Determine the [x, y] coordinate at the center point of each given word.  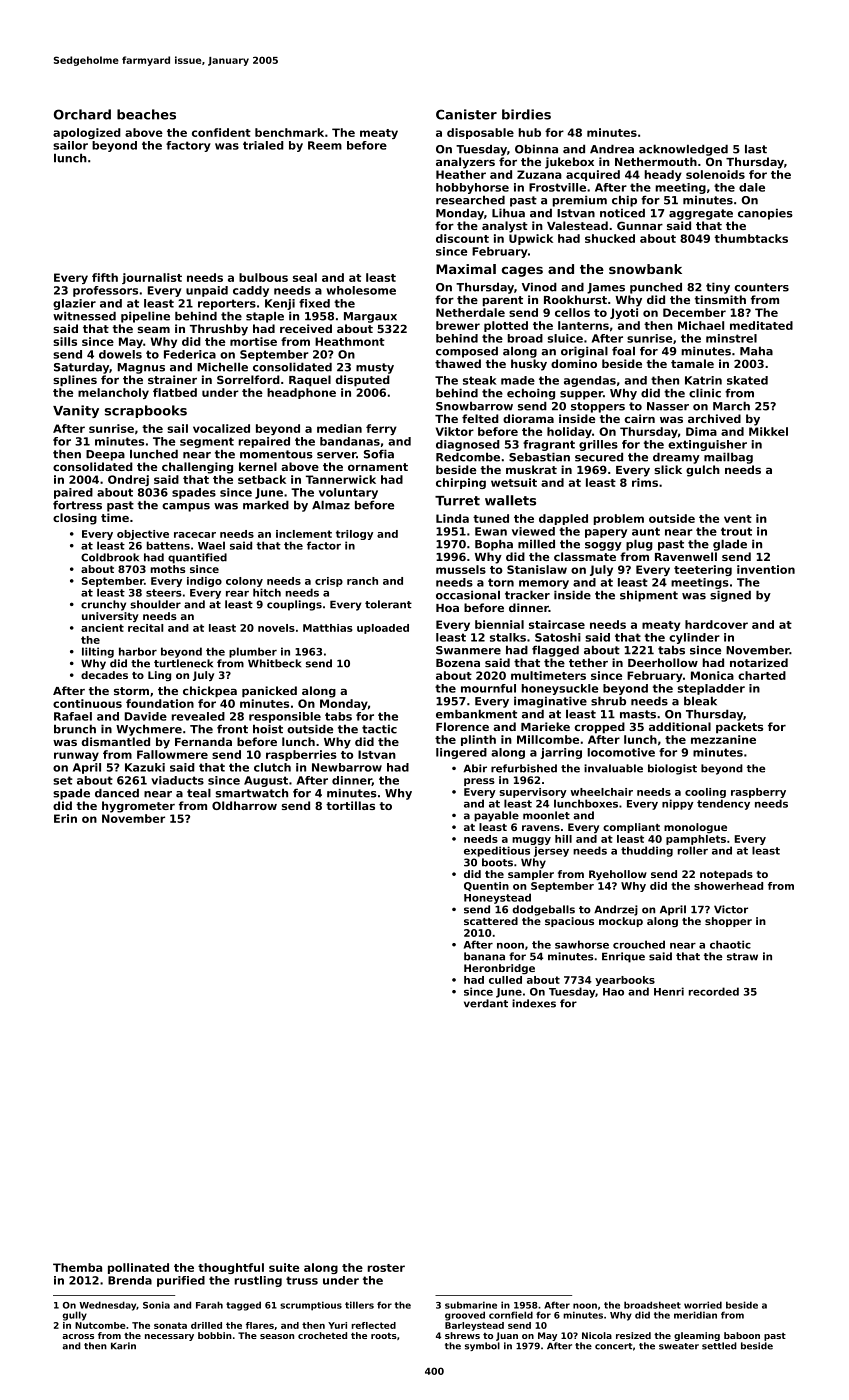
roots [384, 1336]
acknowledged [683, 150]
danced [117, 793]
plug [639, 545]
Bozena [458, 663]
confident [221, 132]
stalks [508, 637]
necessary [169, 1337]
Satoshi [558, 637]
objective [143, 535]
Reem [325, 145]
